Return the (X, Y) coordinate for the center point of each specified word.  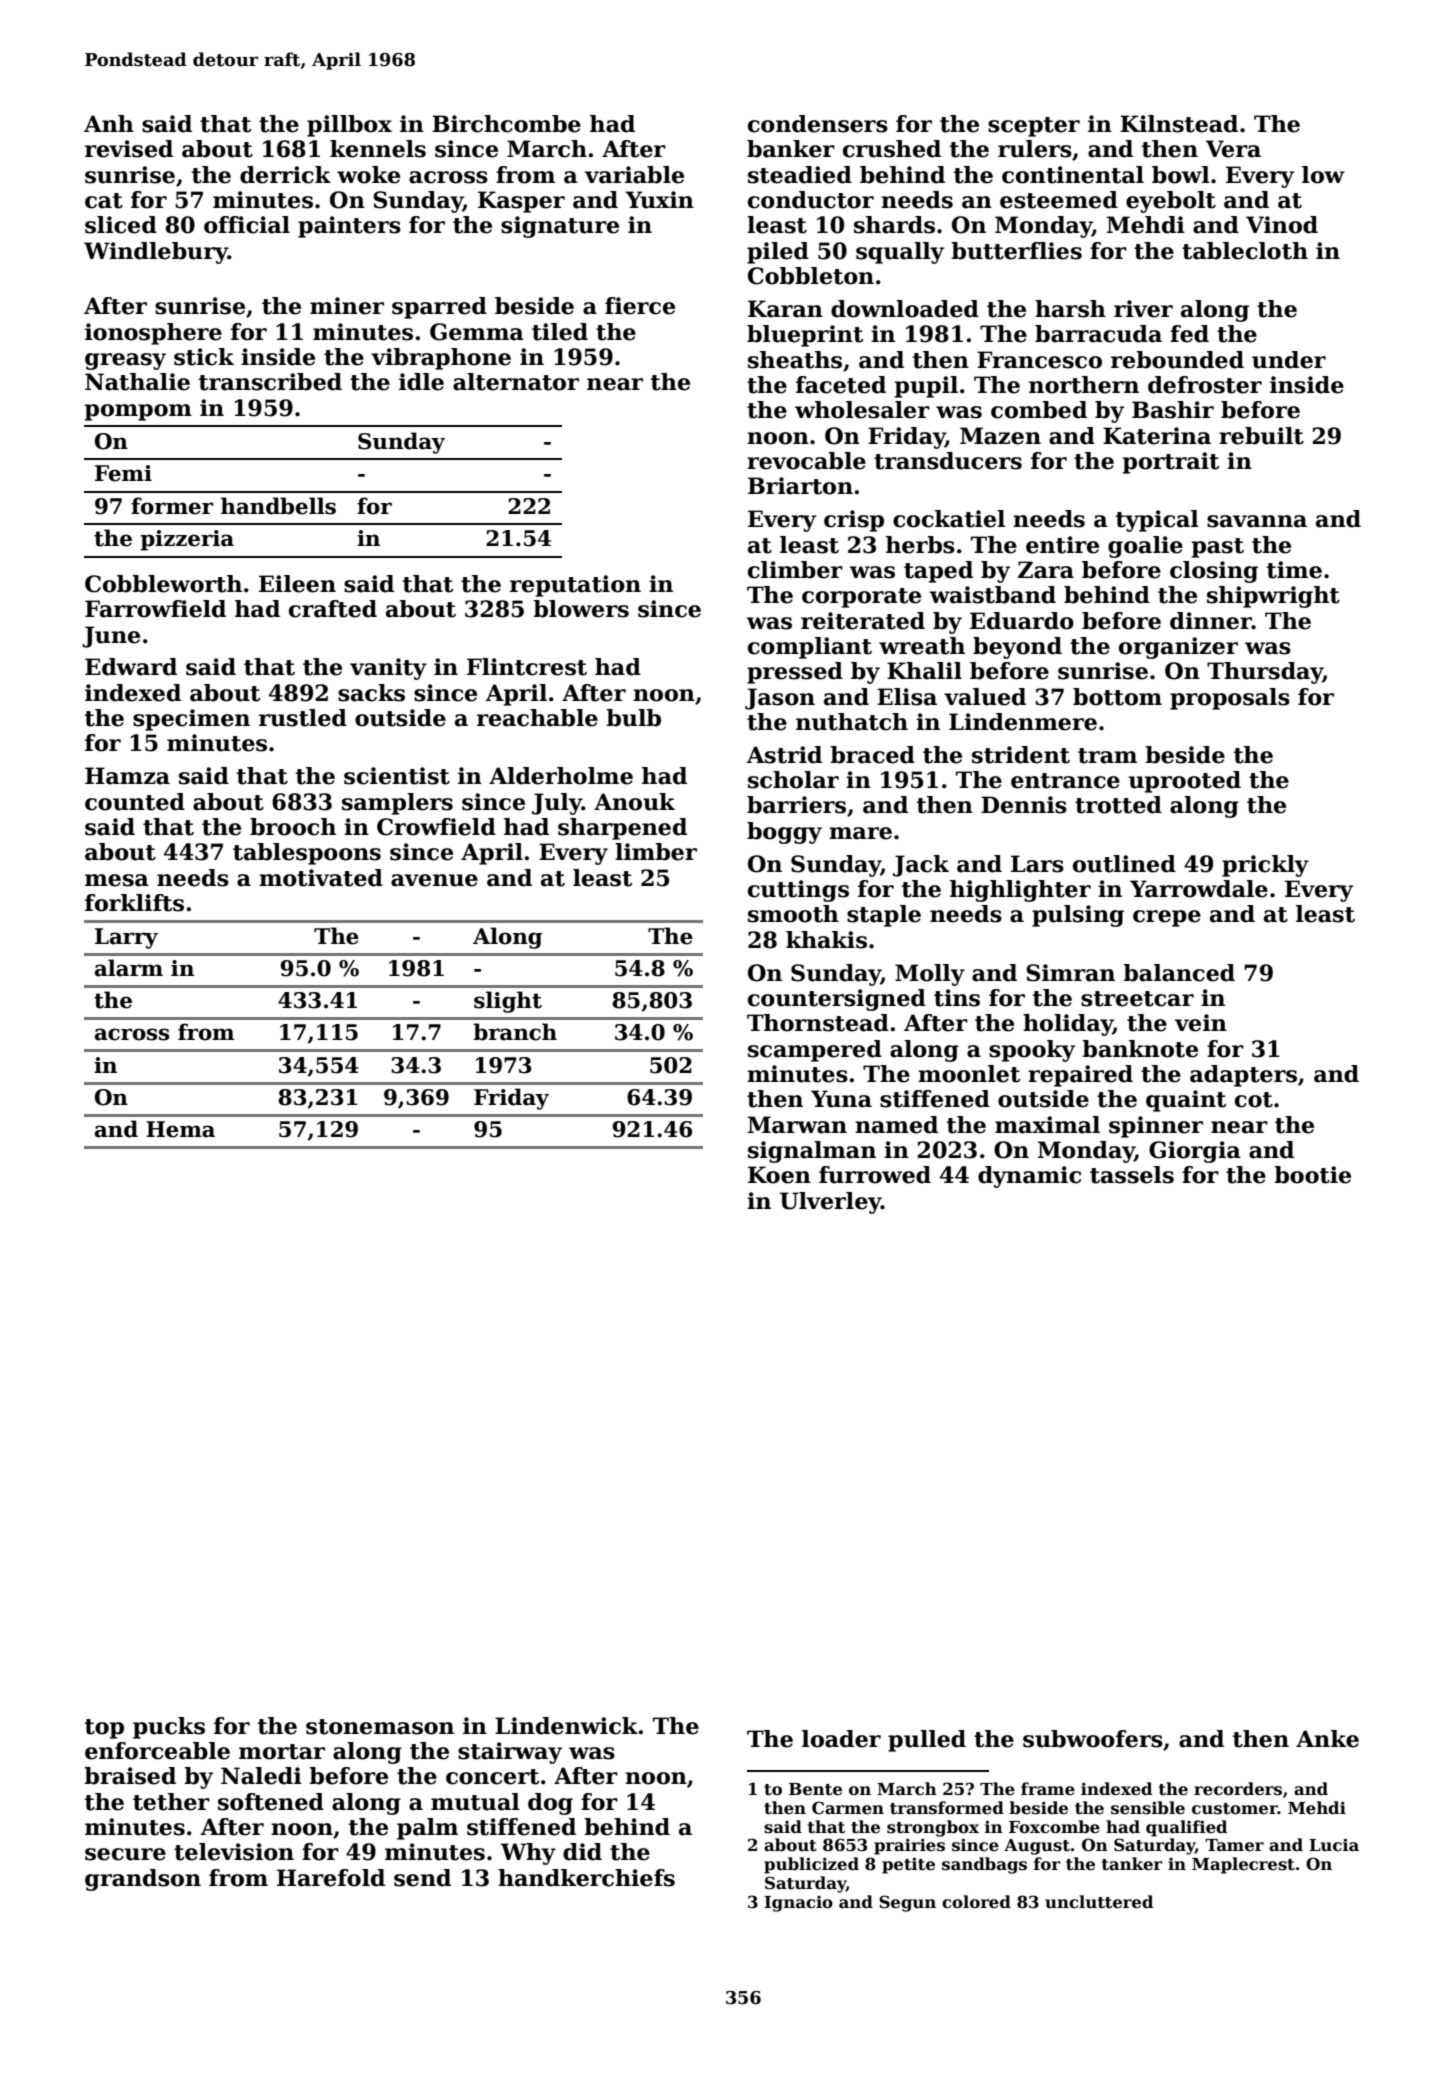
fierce (640, 306)
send (422, 1878)
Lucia (1334, 1845)
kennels (378, 149)
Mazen (1000, 436)
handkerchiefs (586, 1878)
